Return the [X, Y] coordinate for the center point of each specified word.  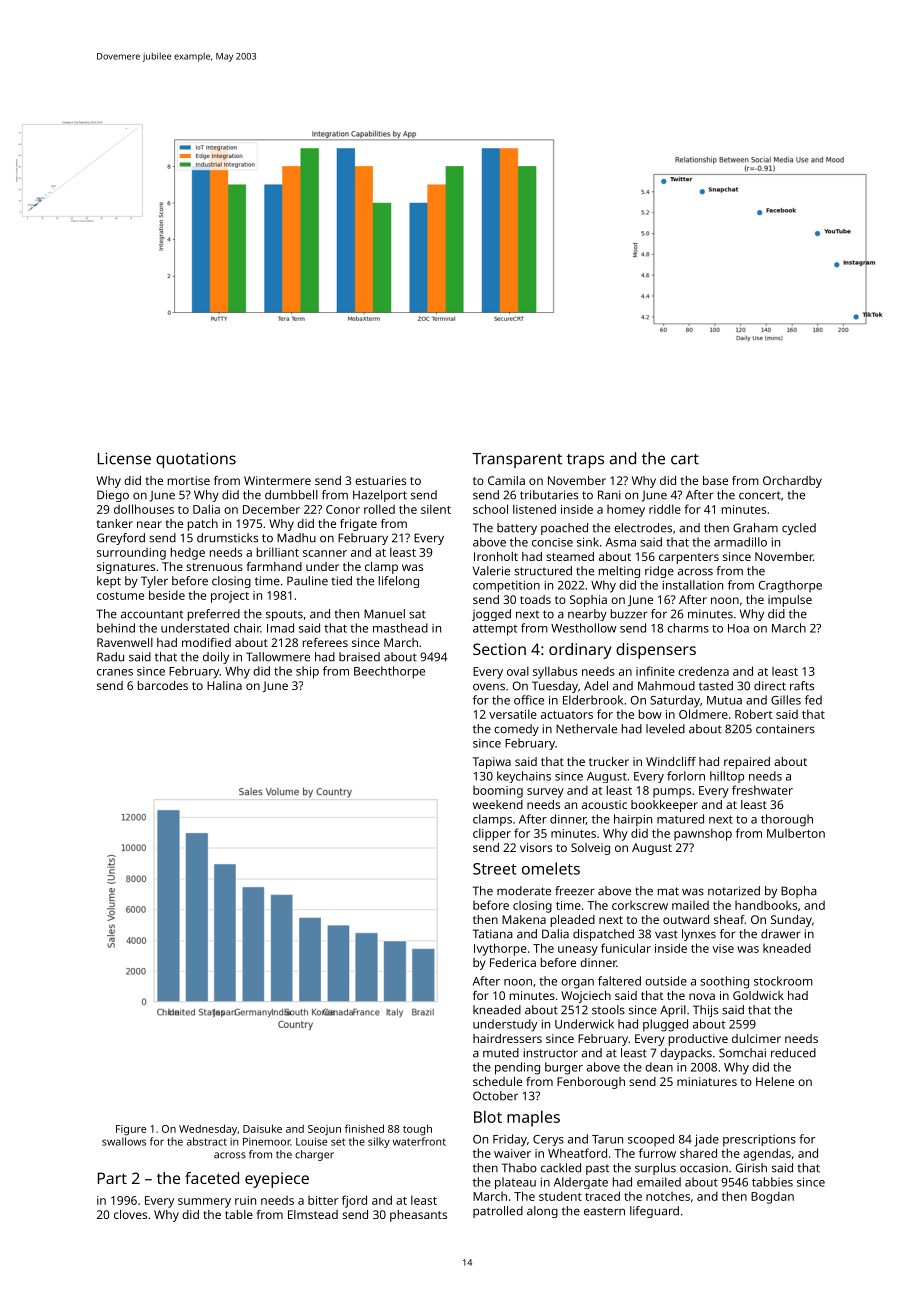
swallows [124, 1141]
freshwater [762, 790]
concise [552, 542]
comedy [516, 730]
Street [495, 869]
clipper [492, 834]
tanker [115, 523]
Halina [224, 685]
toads [535, 599]
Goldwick [758, 995]
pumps [672, 793]
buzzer [629, 614]
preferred [214, 615]
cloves [130, 1214]
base [715, 480]
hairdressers [507, 1038]
